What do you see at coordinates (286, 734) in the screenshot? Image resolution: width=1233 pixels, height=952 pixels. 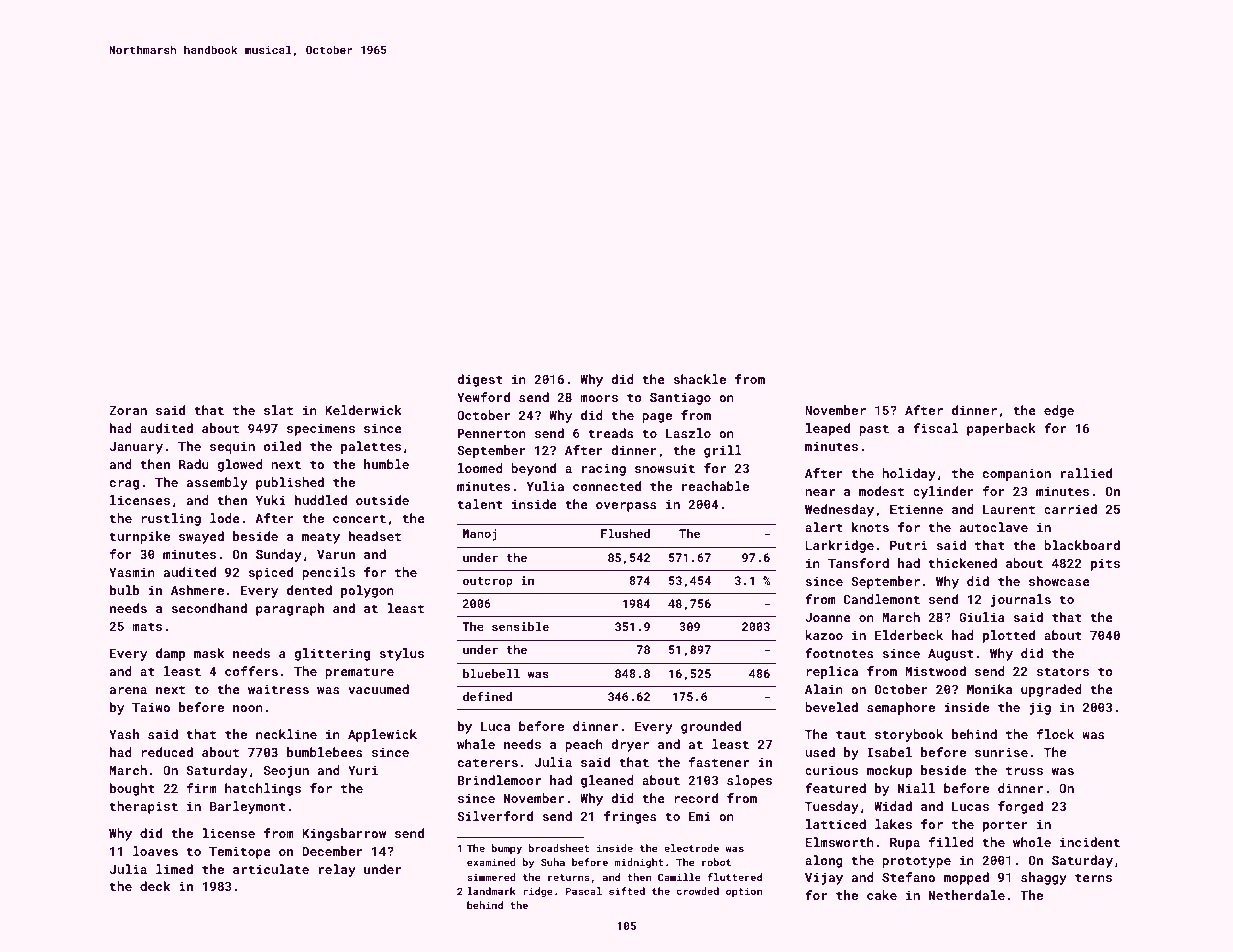 I see `neckline` at bounding box center [286, 734].
